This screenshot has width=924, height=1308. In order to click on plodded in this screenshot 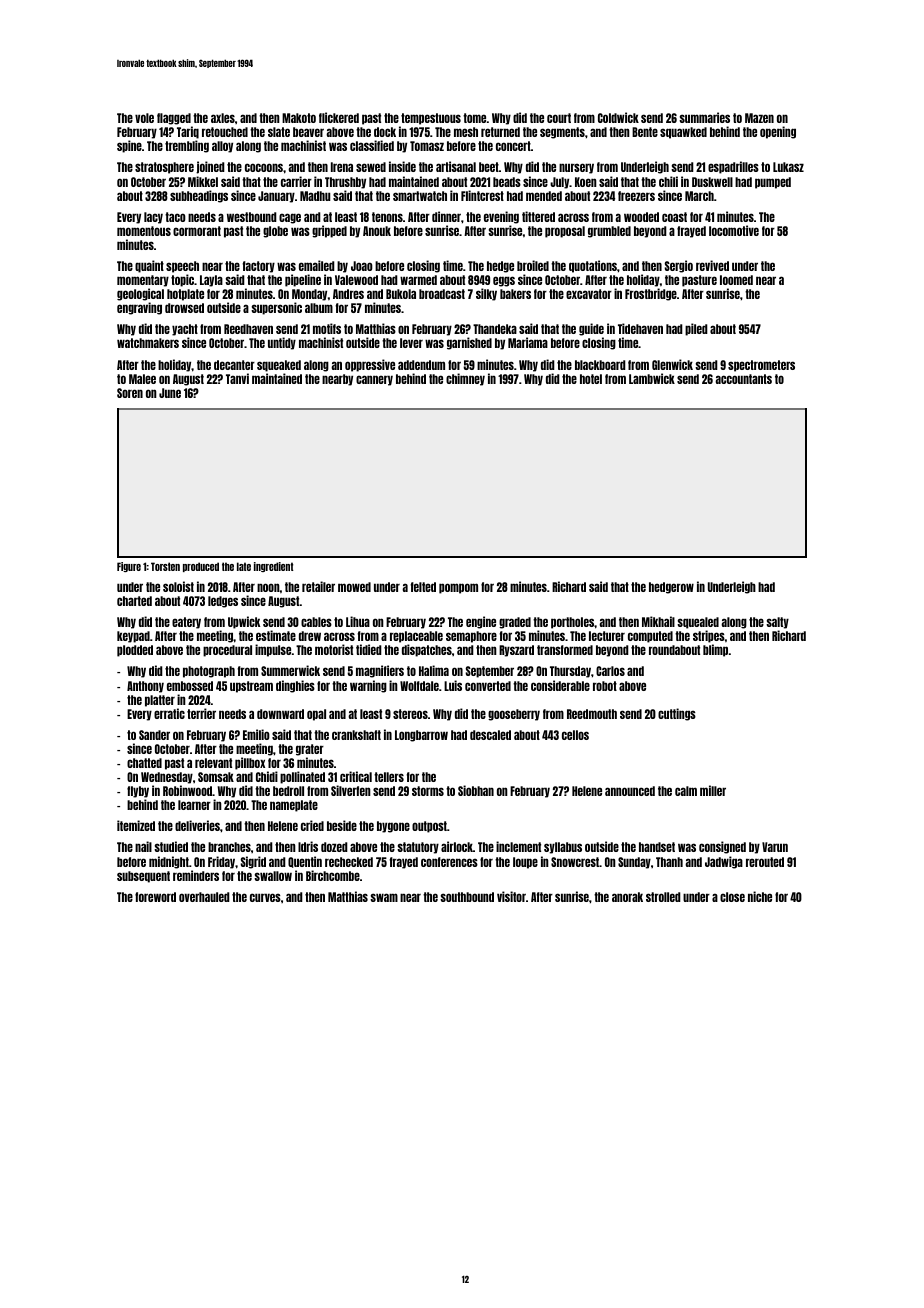, I will do `click(135, 651)`.
